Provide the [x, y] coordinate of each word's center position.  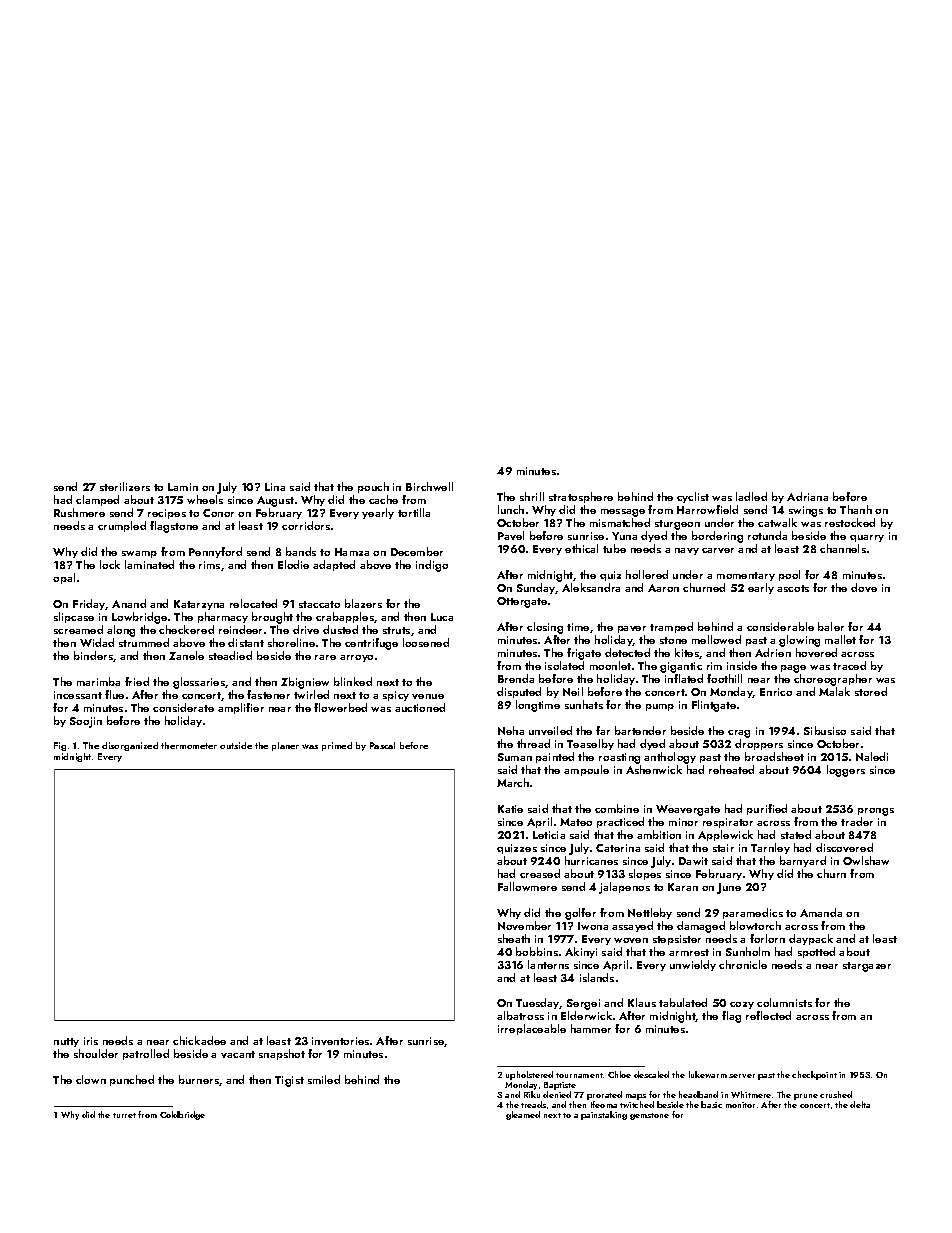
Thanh [856, 509]
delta [860, 1104]
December [417, 551]
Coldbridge [182, 1115]
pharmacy [223, 617]
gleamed [523, 1115]
